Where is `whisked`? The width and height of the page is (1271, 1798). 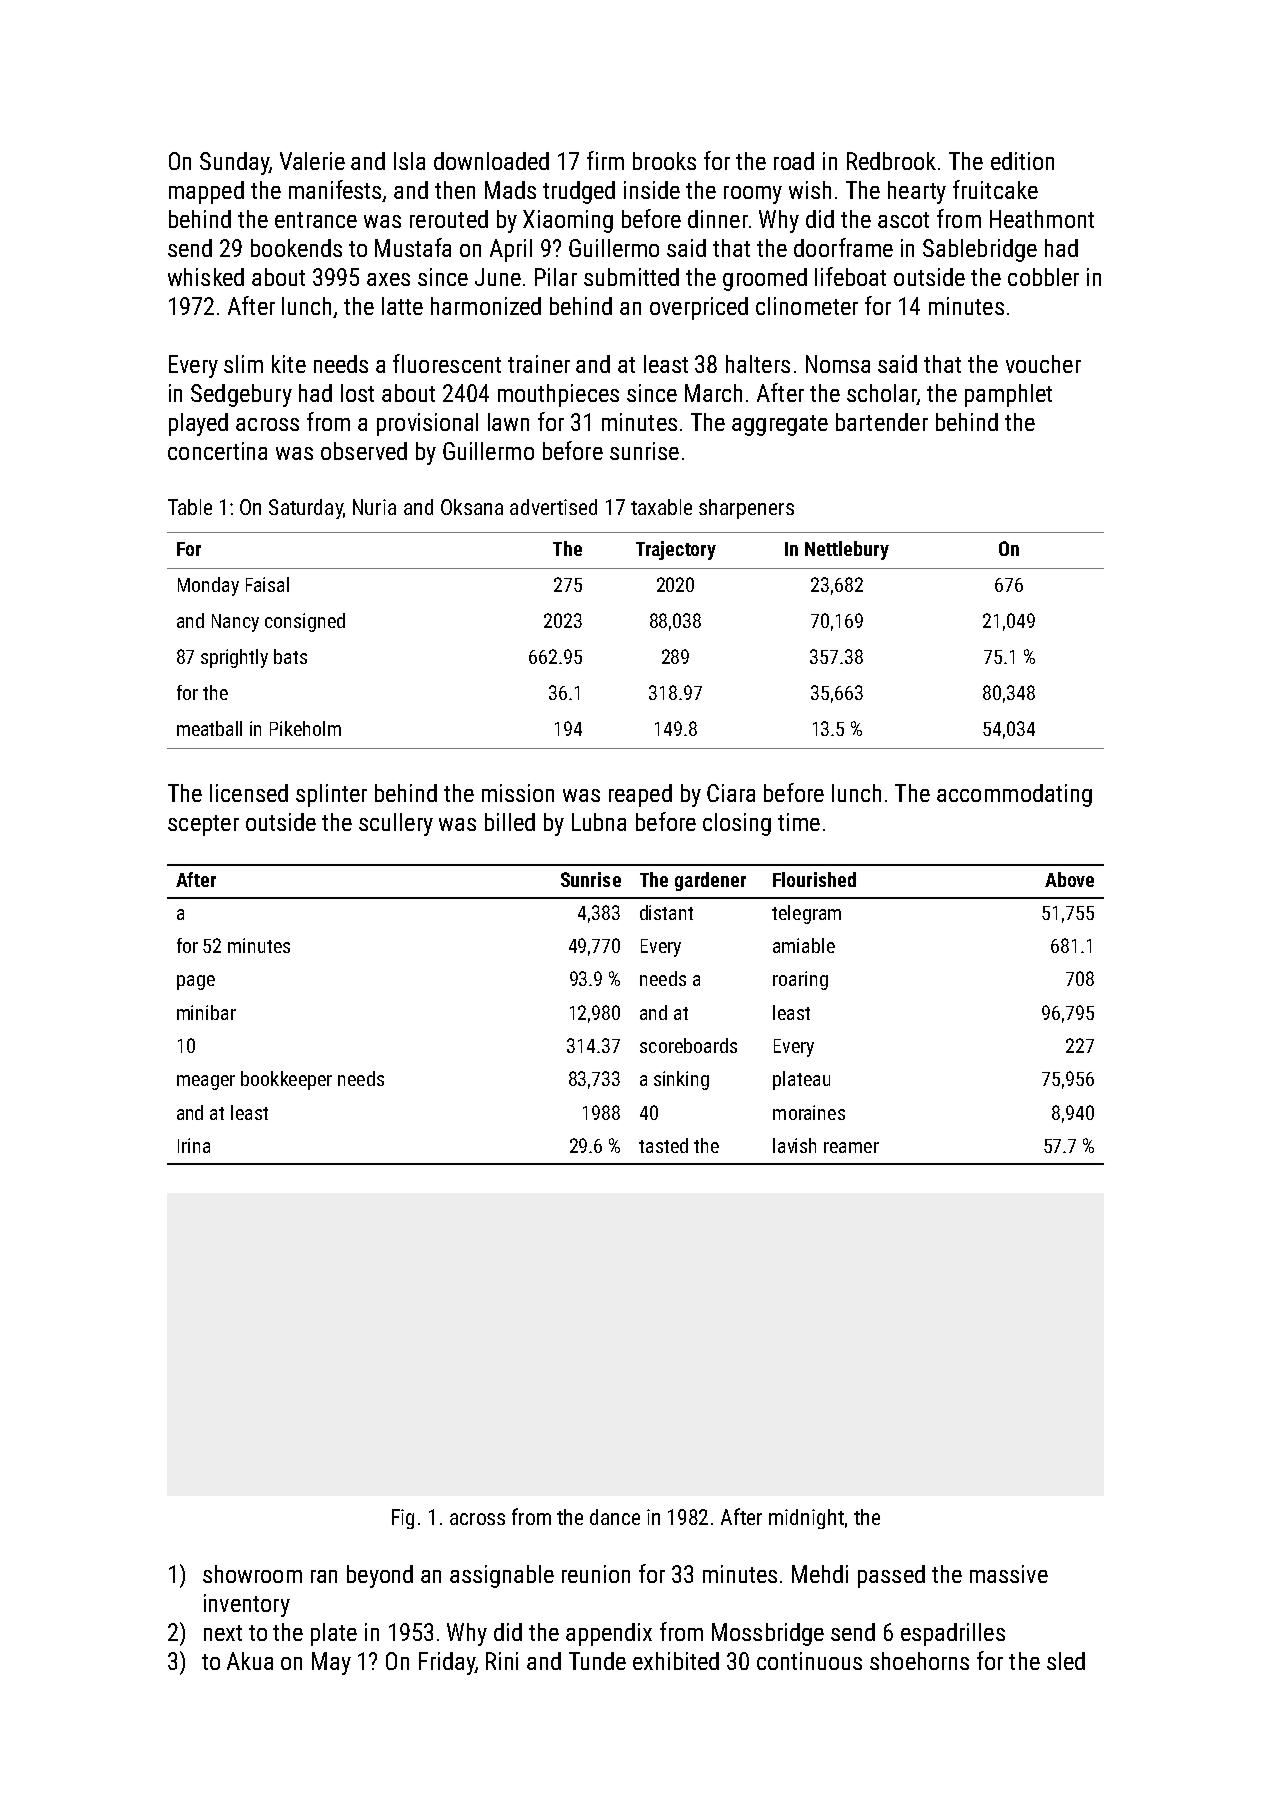
whisked is located at coordinates (206, 277).
